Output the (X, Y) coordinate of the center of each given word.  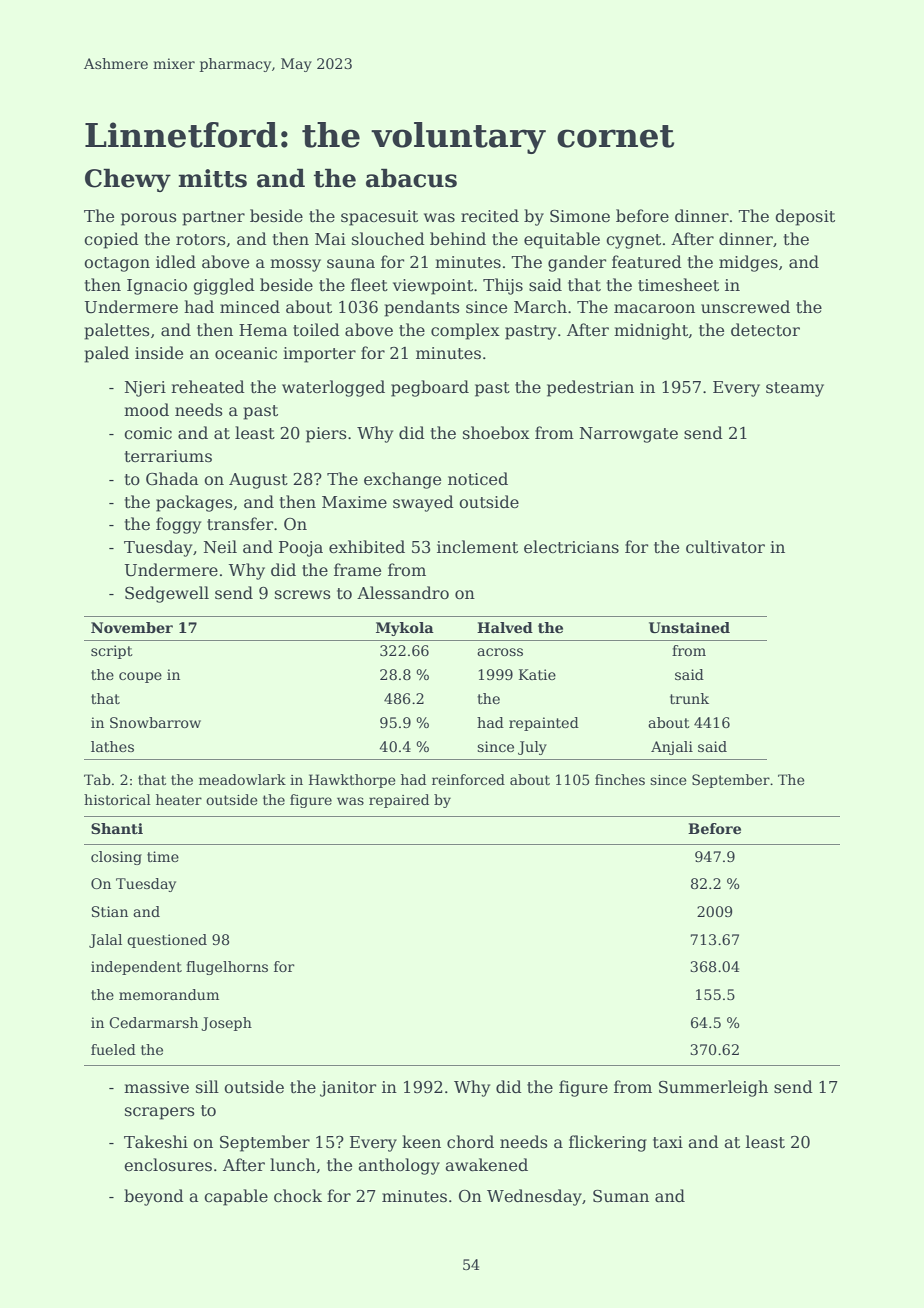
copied (111, 240)
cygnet (633, 241)
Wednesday (534, 1197)
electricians (571, 547)
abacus (411, 178)
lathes (112, 746)
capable (236, 1197)
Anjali (672, 748)
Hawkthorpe (352, 781)
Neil (220, 546)
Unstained (689, 627)
